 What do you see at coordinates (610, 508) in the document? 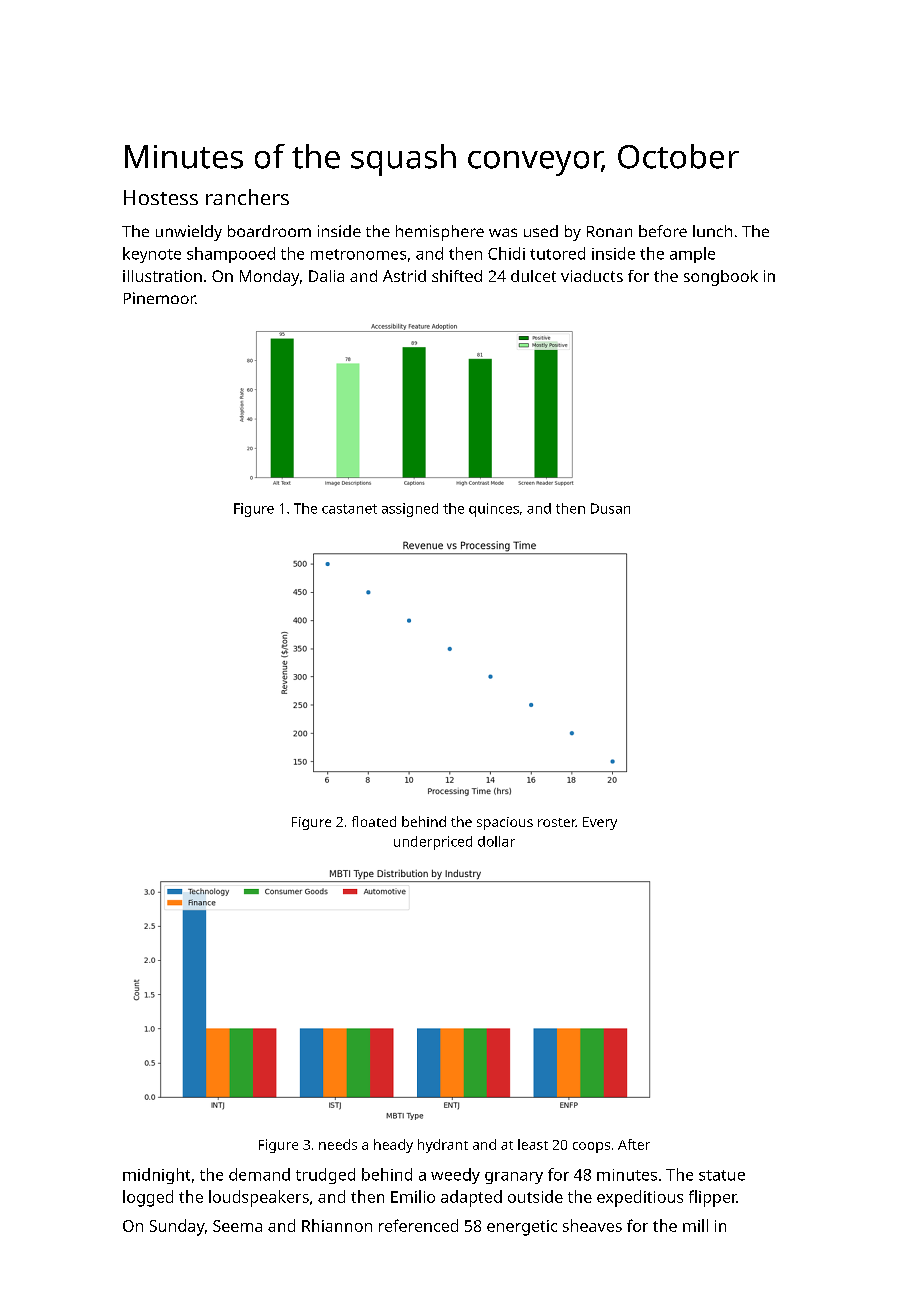
I see `Dusan` at bounding box center [610, 508].
